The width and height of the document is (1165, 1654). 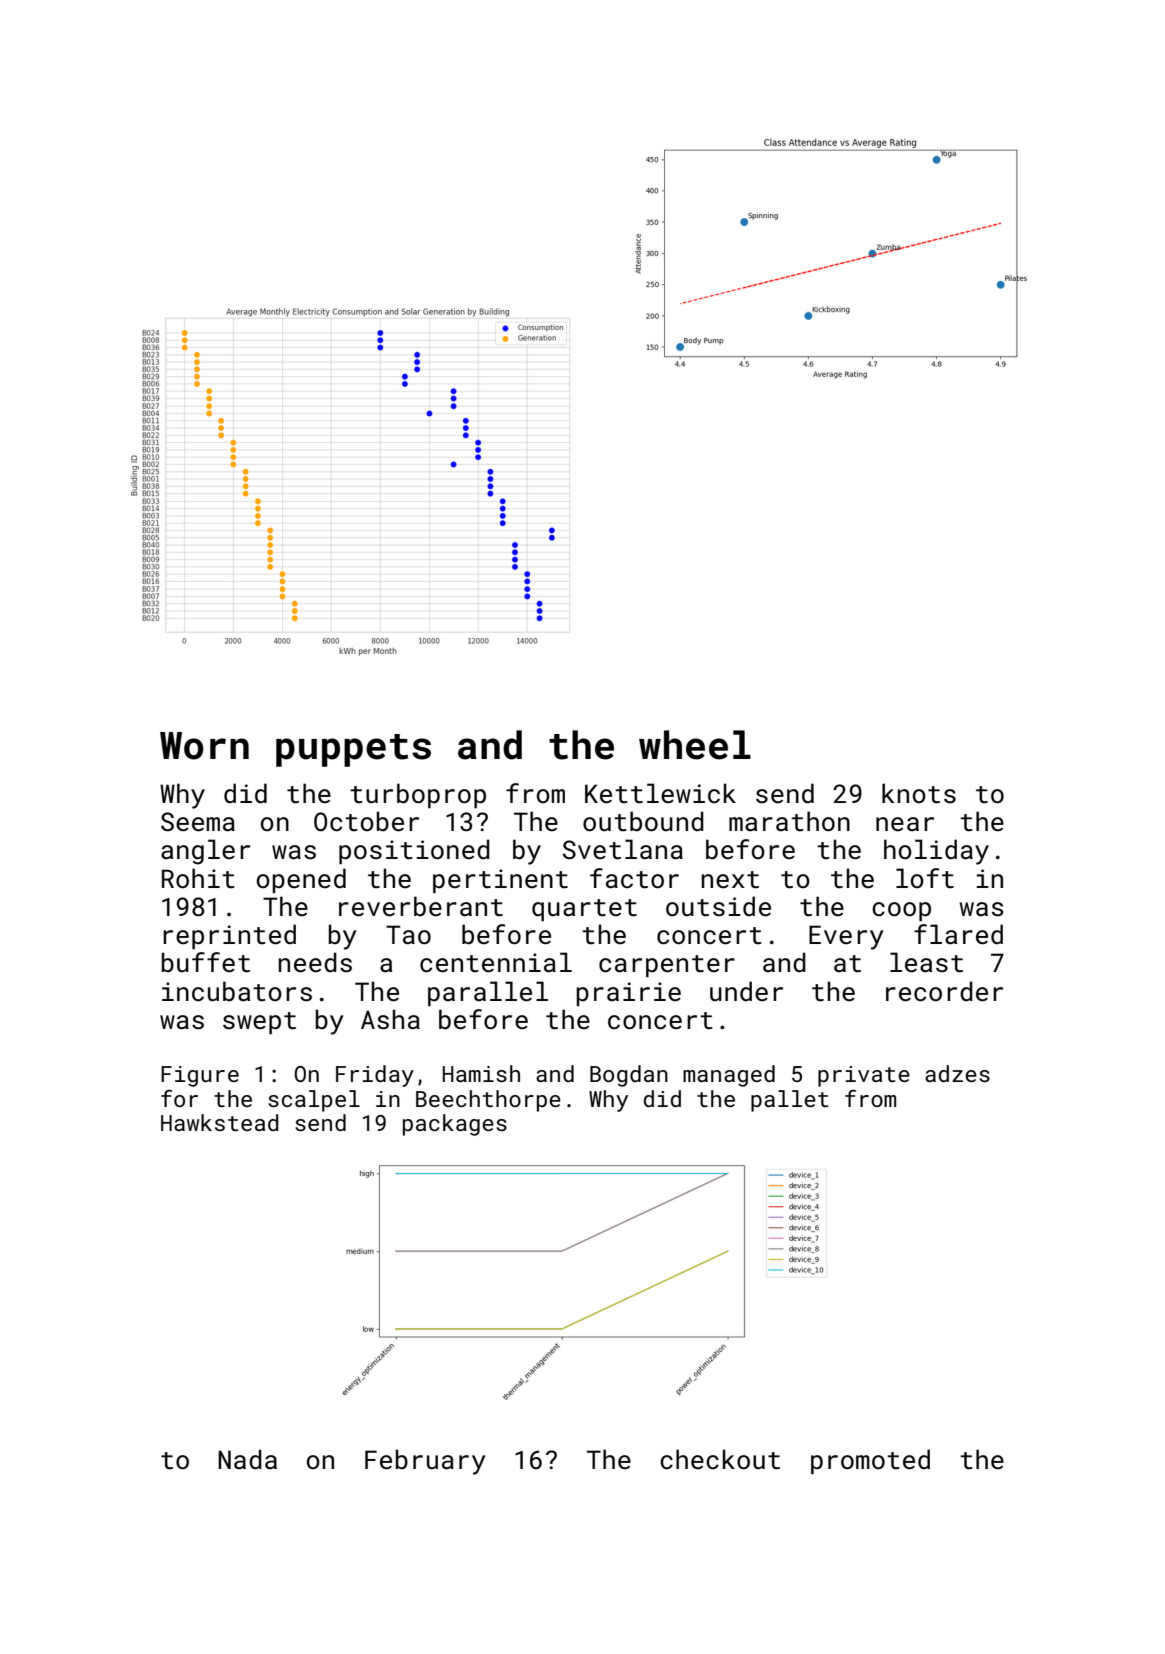 What do you see at coordinates (247, 1459) in the document?
I see `Nada` at bounding box center [247, 1459].
